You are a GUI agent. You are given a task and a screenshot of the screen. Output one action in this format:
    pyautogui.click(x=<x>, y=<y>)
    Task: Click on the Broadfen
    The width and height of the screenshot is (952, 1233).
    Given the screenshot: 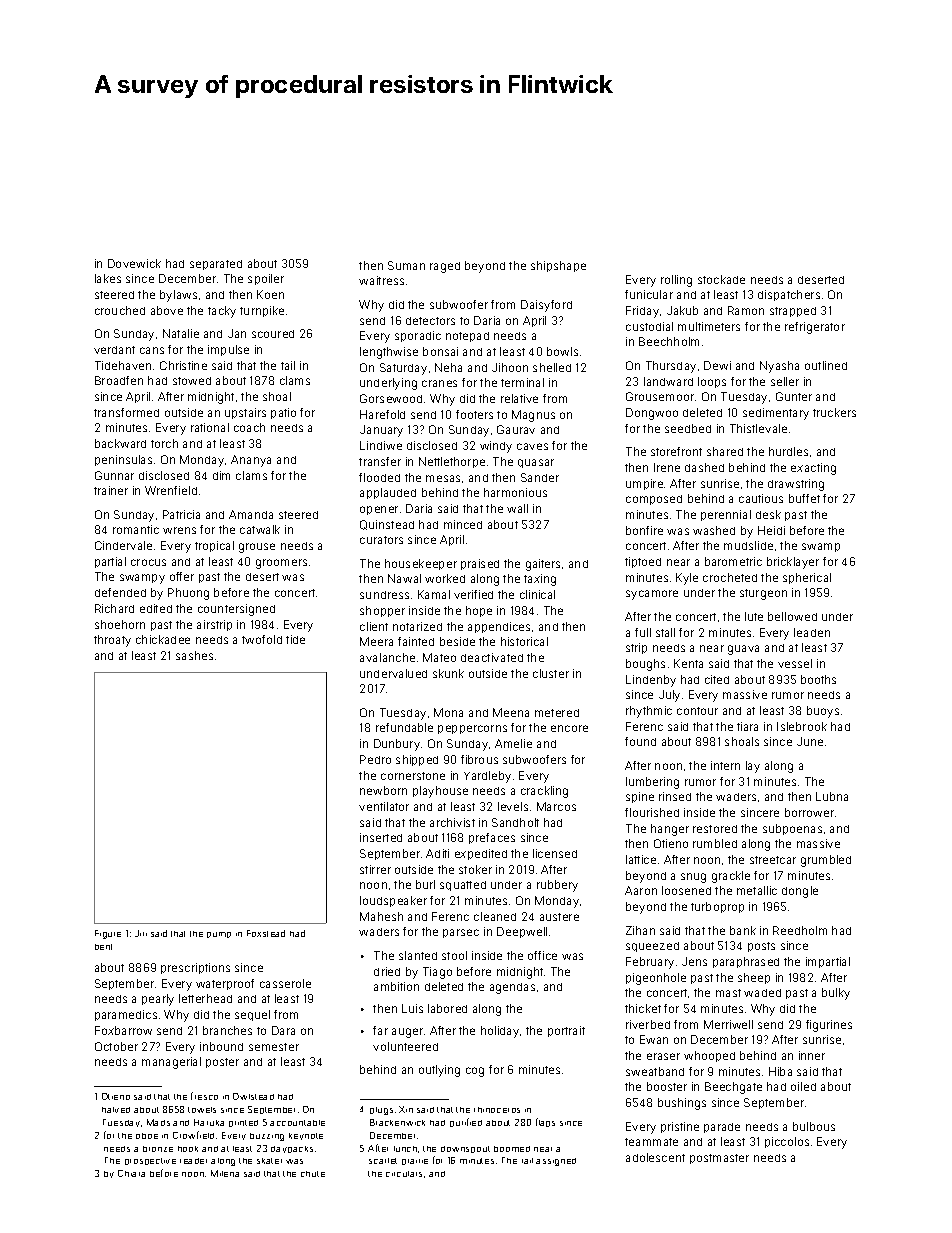 What is the action you would take?
    pyautogui.click(x=119, y=380)
